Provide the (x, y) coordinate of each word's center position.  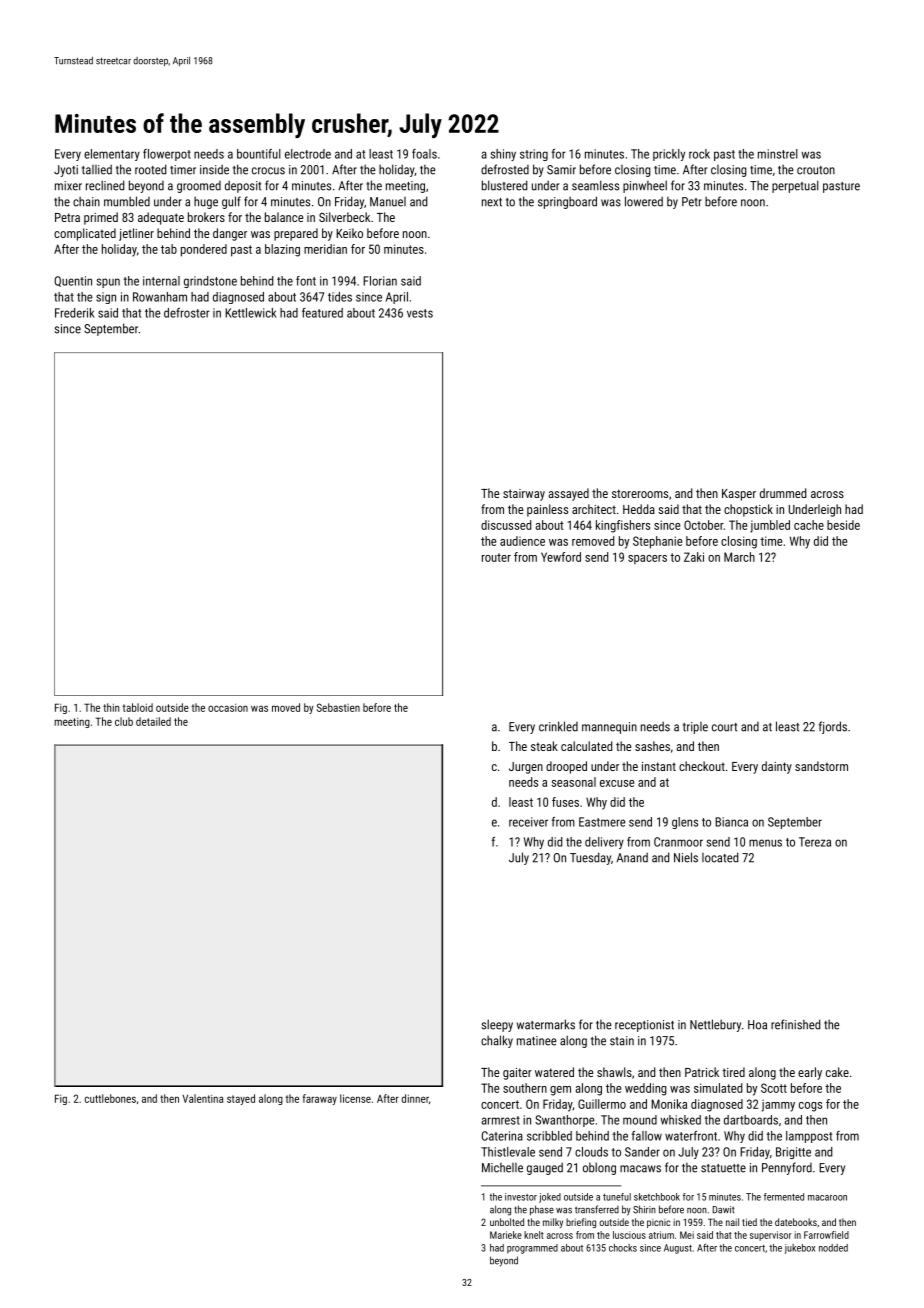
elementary (112, 155)
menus (765, 843)
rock (699, 154)
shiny (503, 155)
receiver (528, 822)
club (124, 721)
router (496, 557)
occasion (228, 708)
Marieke (506, 1235)
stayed (241, 1099)
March (739, 557)
